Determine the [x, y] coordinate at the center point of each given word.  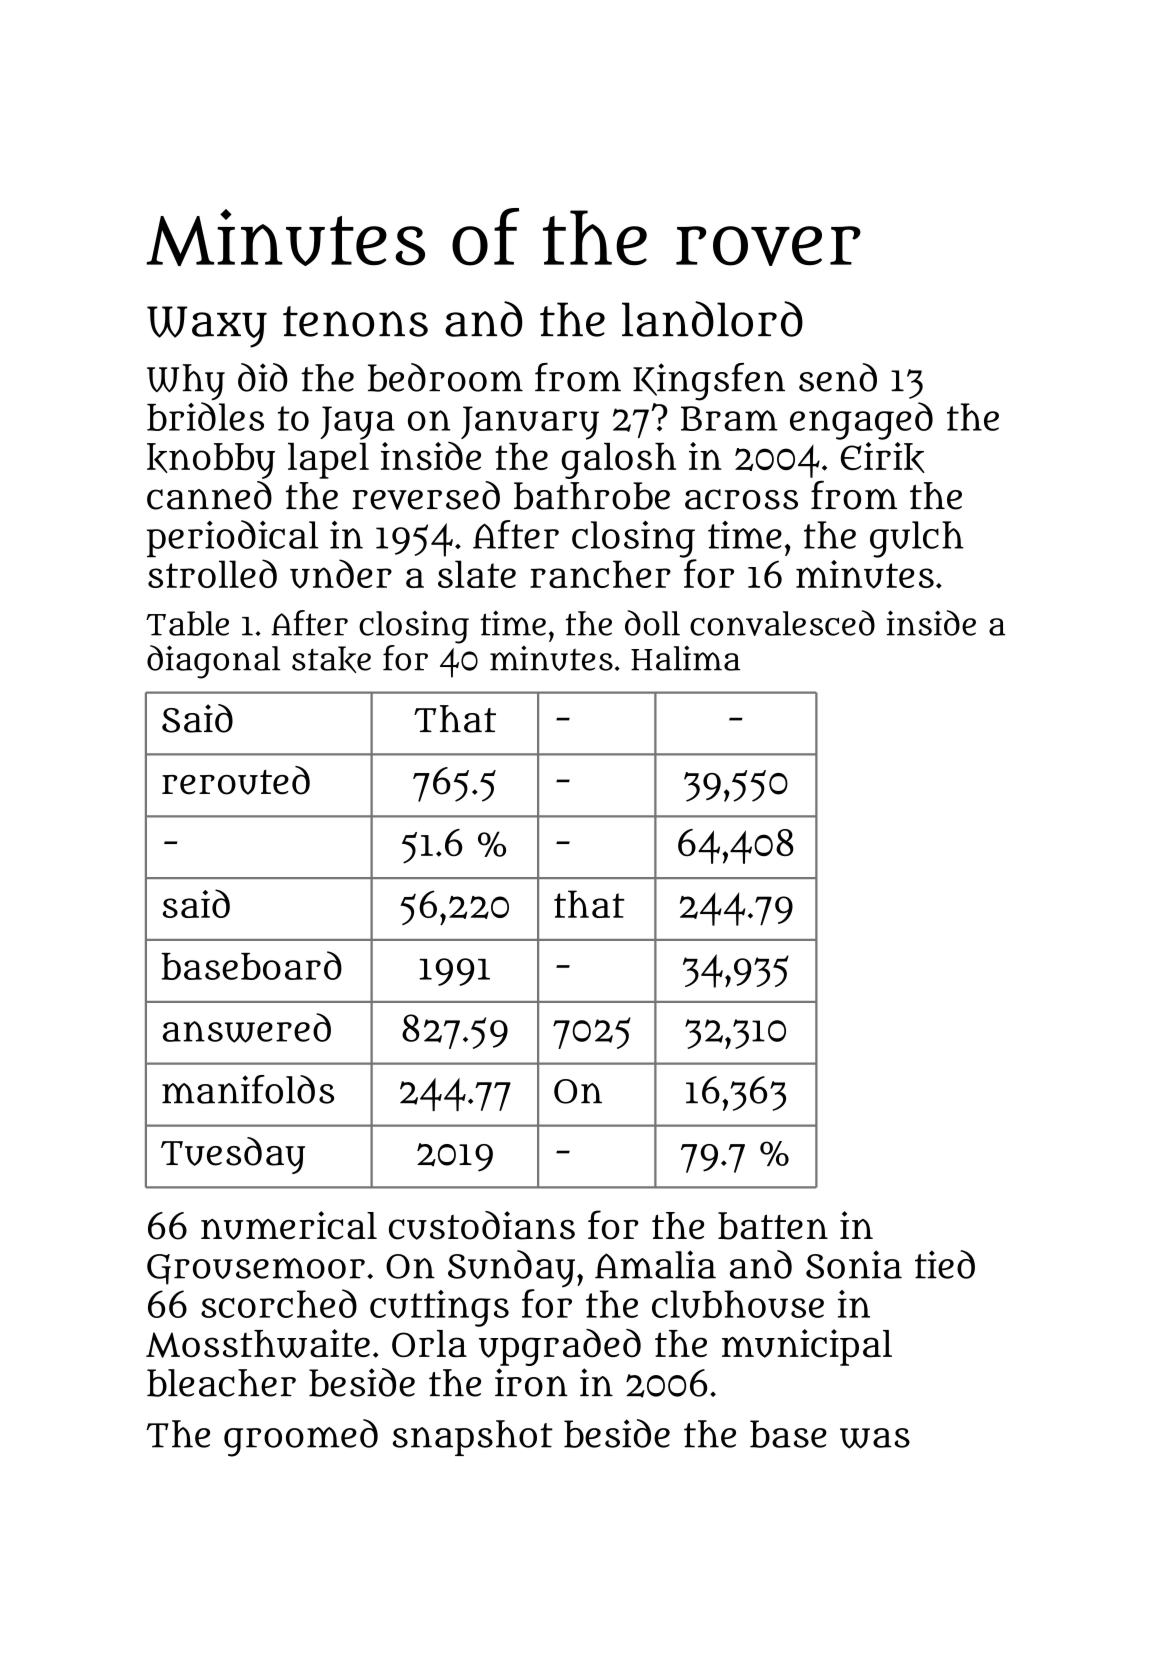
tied [945, 1264]
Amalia [655, 1264]
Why [186, 382]
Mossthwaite [258, 1343]
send [838, 377]
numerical [289, 1225]
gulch [916, 539]
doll [652, 623]
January [530, 423]
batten [773, 1226]
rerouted [236, 780]
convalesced [782, 623]
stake [331, 659]
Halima [685, 658]
